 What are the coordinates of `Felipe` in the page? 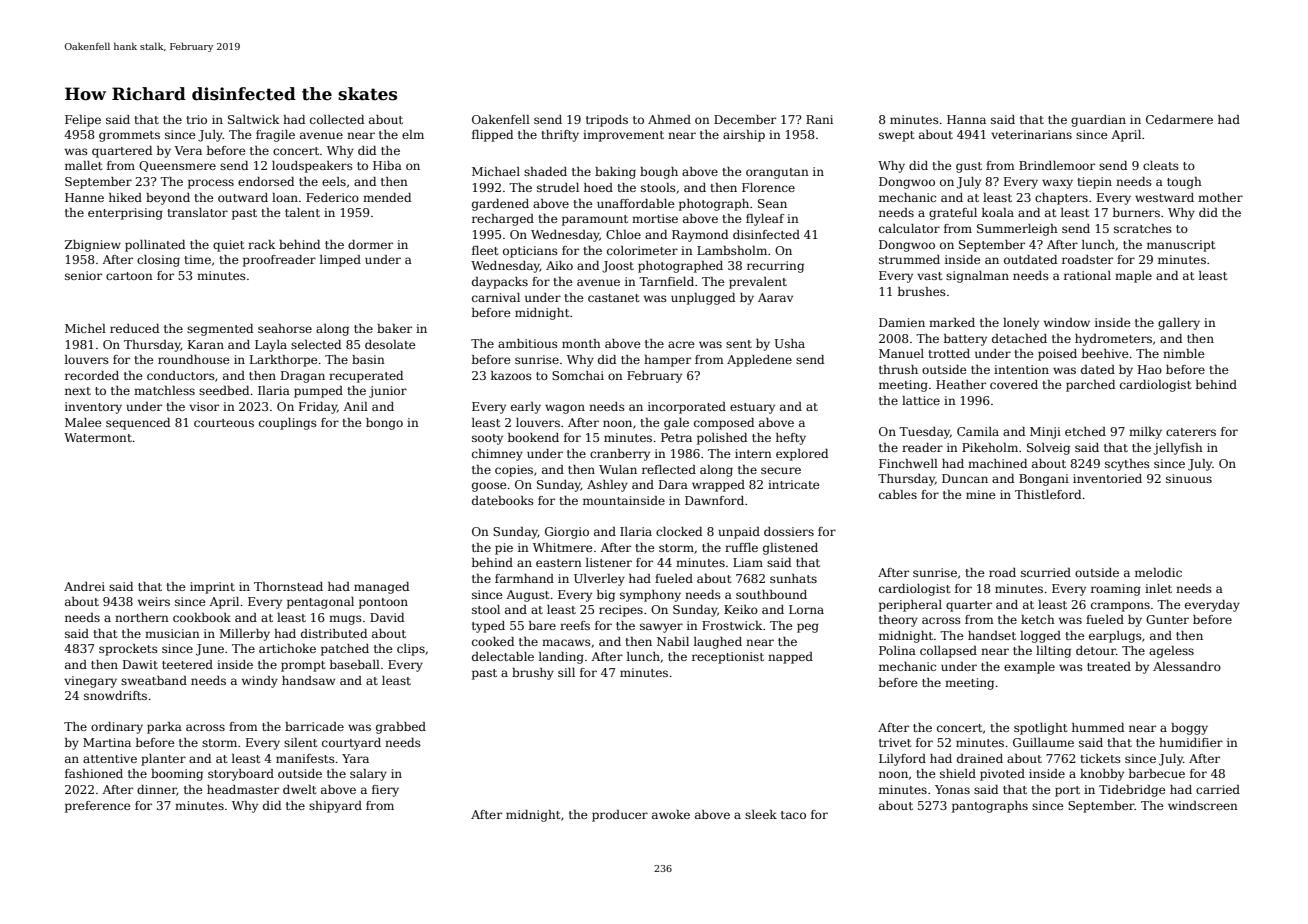 It's located at (83, 121).
